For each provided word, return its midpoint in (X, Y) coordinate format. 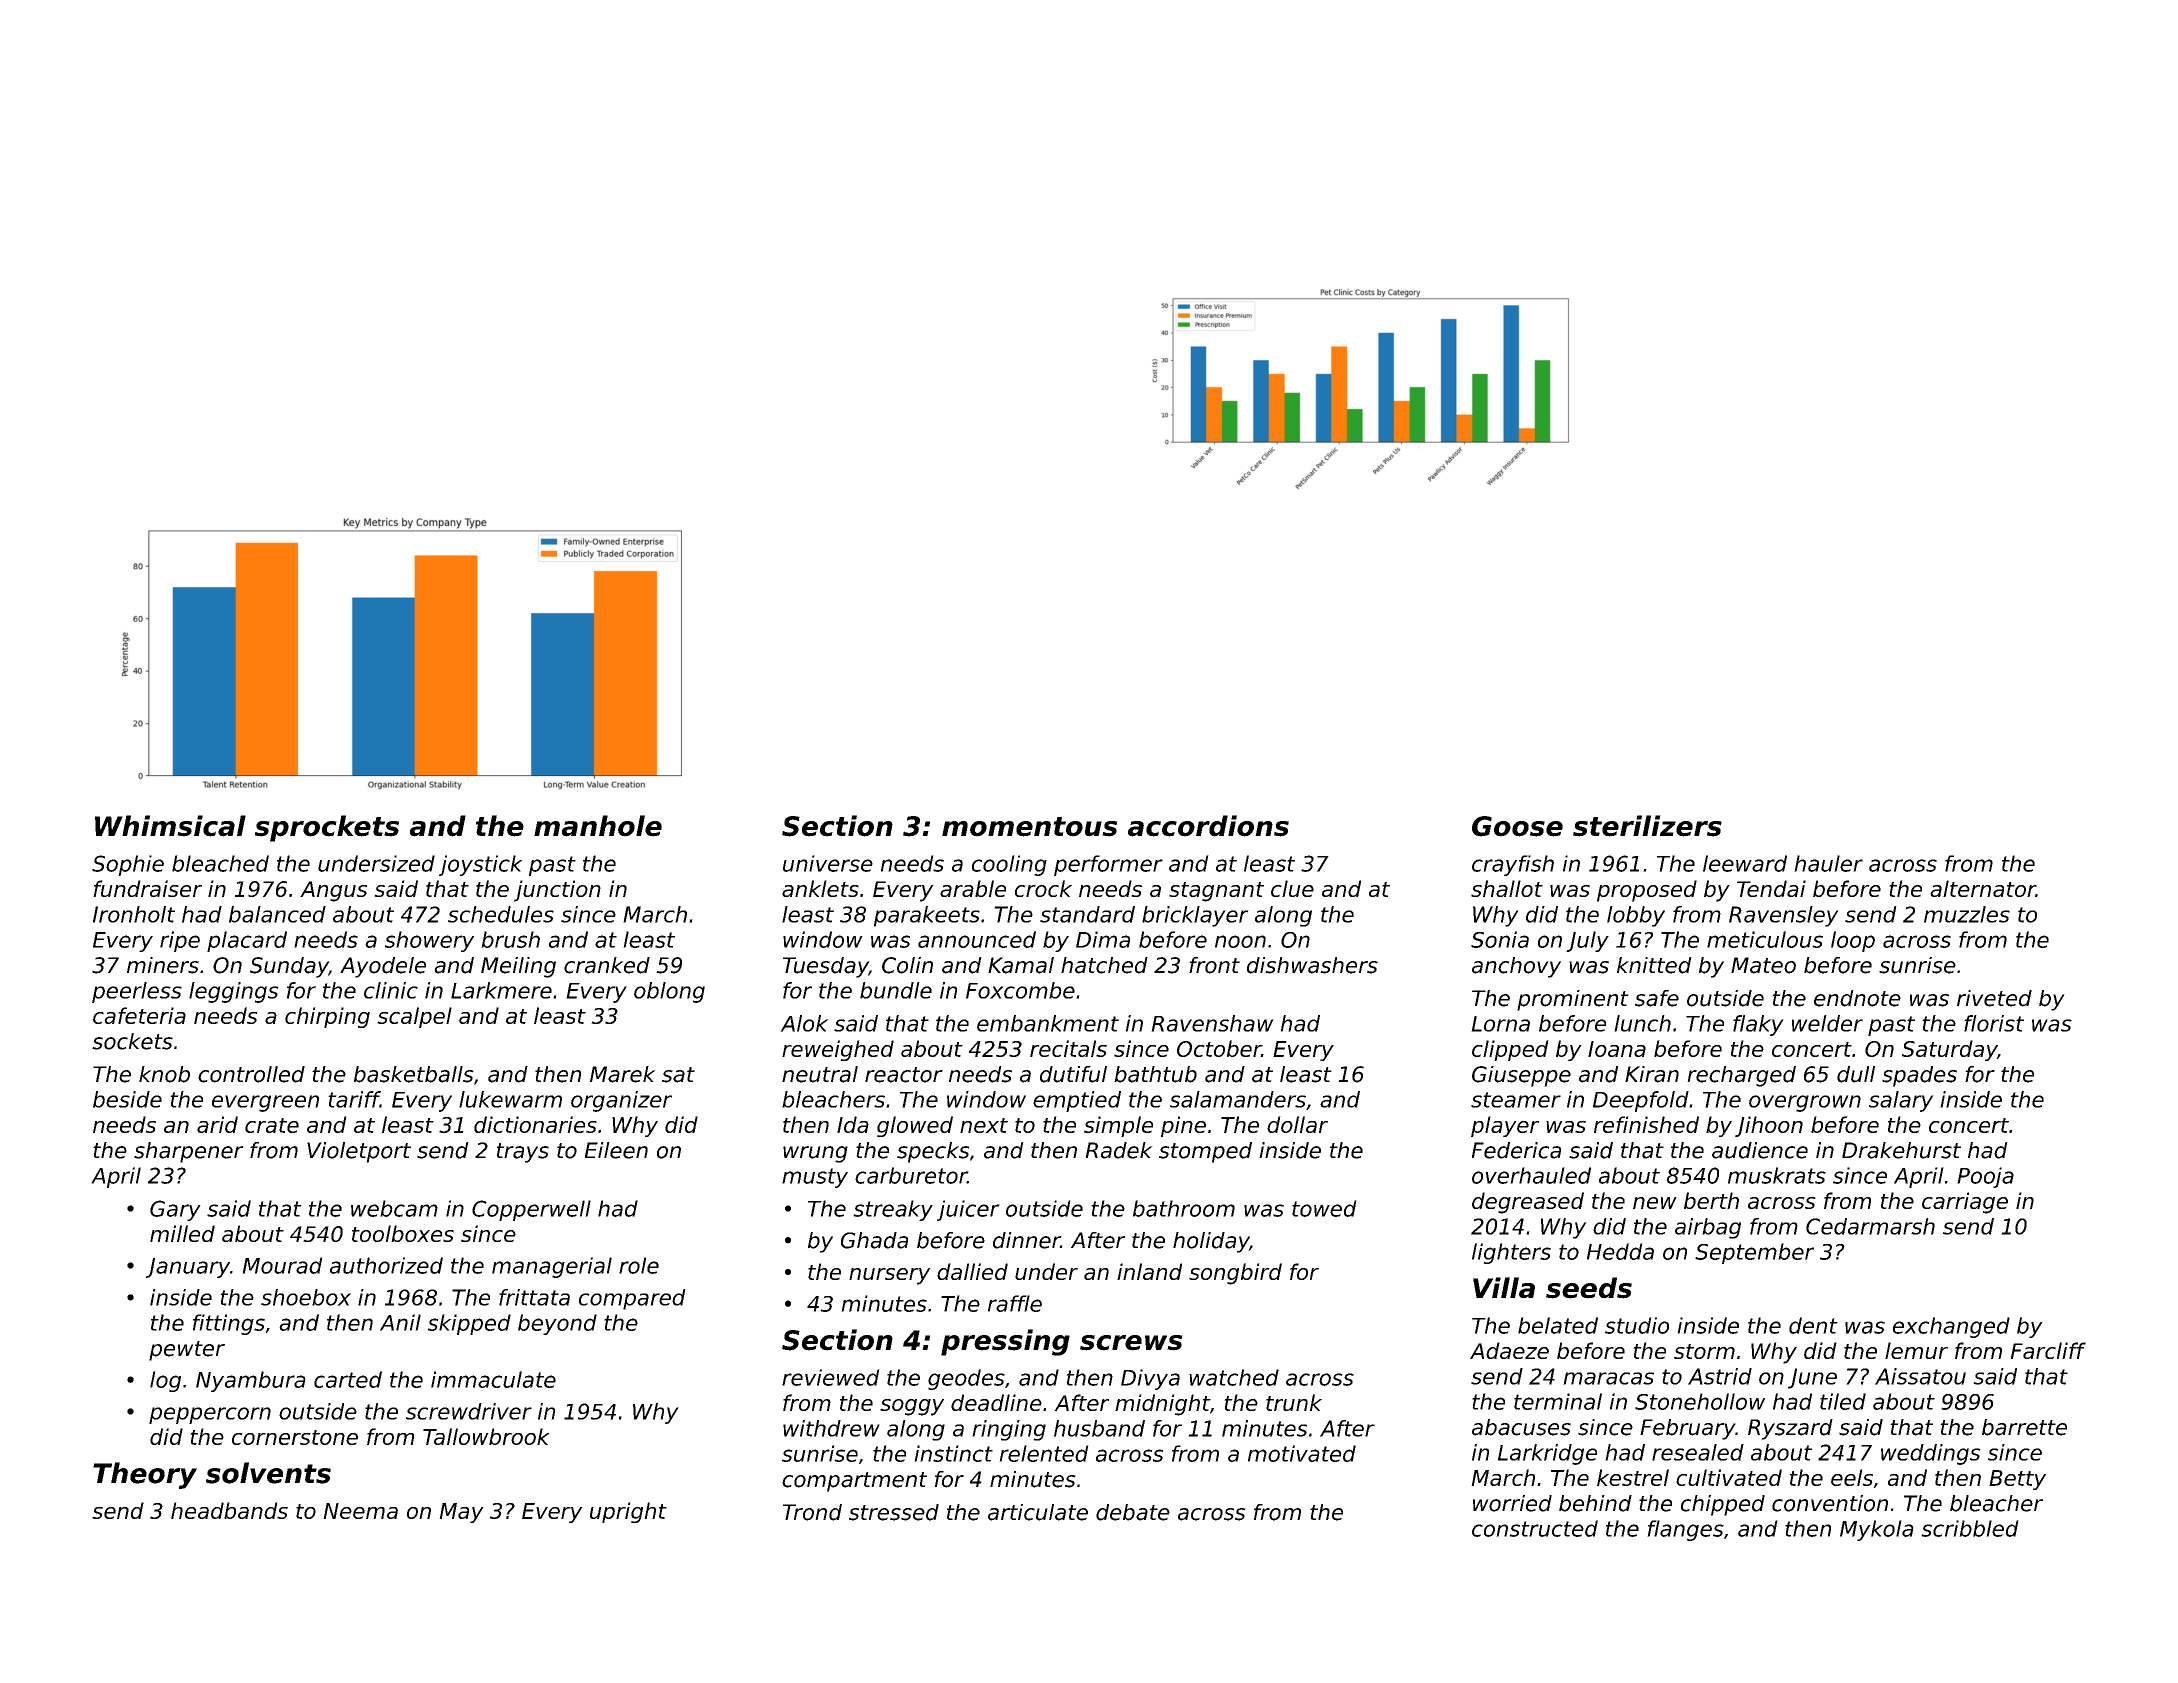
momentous (1030, 827)
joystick (481, 865)
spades (1919, 1076)
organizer (621, 1101)
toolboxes (403, 1233)
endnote (1857, 998)
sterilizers (1647, 826)
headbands (229, 1510)
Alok (804, 1023)
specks (933, 1152)
